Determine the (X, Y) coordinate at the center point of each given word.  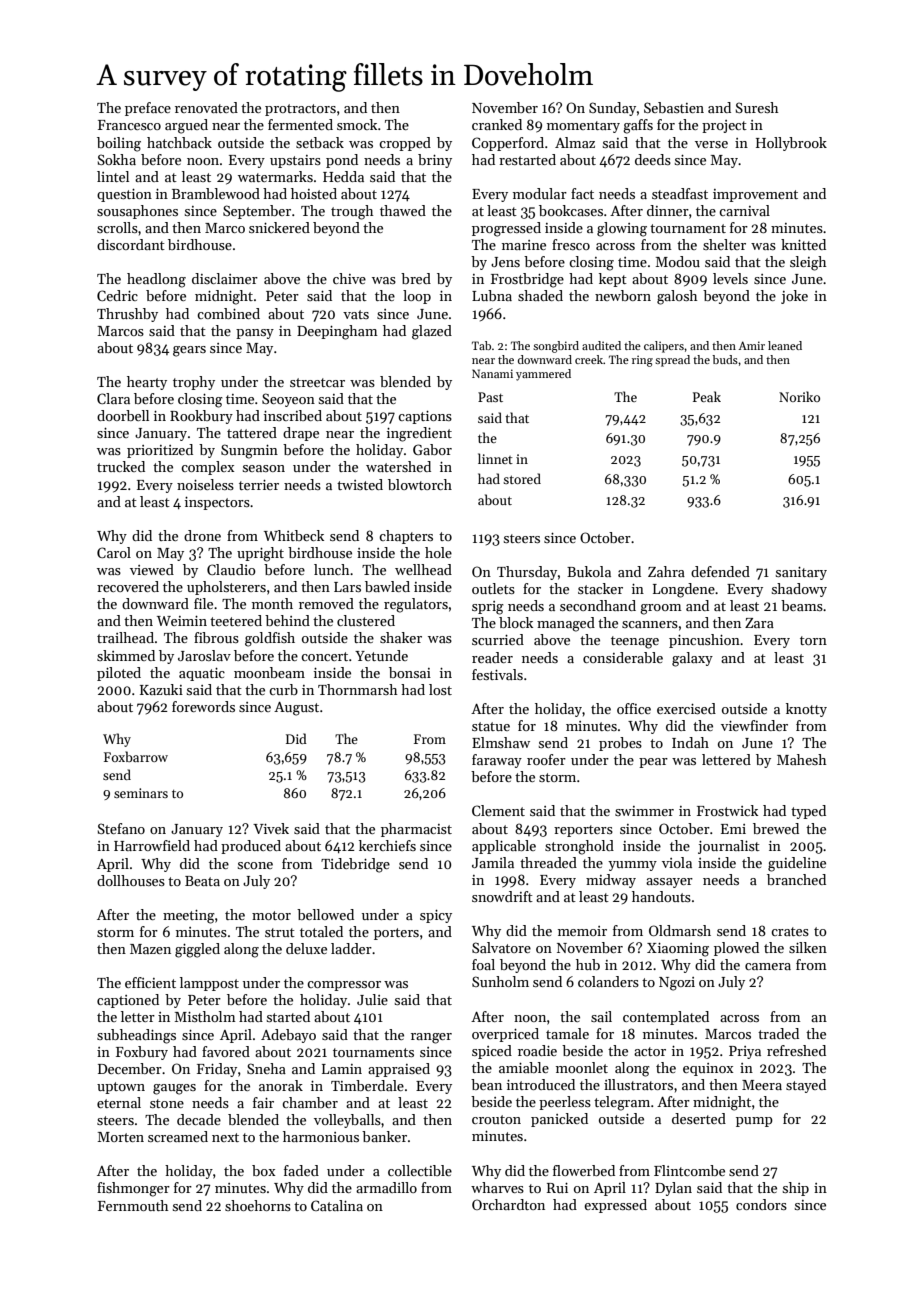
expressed (615, 1206)
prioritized (160, 451)
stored (522, 478)
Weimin (182, 621)
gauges (174, 1089)
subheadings (136, 1036)
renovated (206, 107)
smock (357, 124)
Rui (557, 1188)
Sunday (612, 109)
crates (790, 931)
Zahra (666, 571)
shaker (401, 637)
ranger (431, 1038)
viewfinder (754, 725)
